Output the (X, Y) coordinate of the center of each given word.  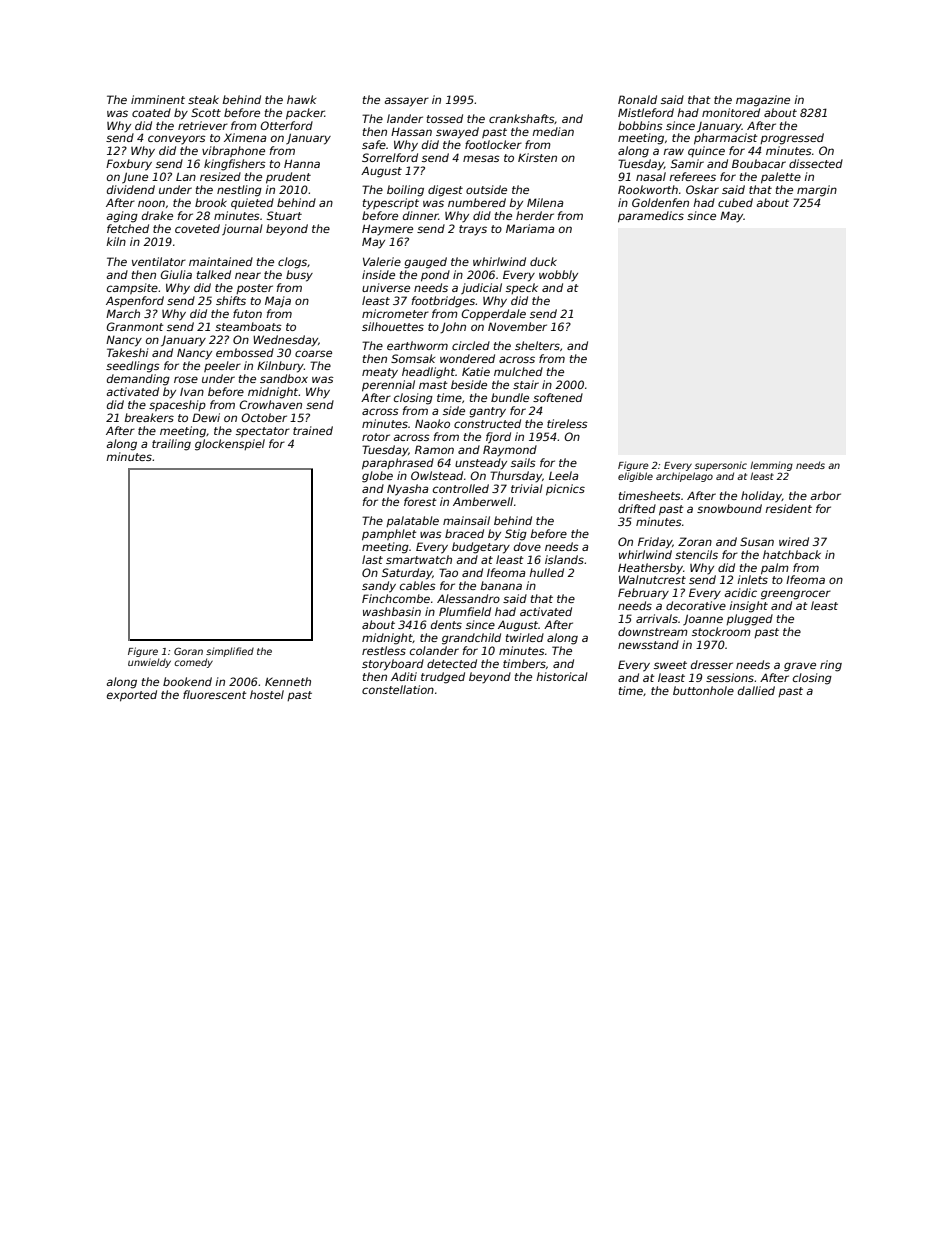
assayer (406, 102)
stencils (696, 554)
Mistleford (646, 112)
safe (374, 144)
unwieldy (149, 663)
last (372, 559)
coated (151, 112)
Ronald (637, 99)
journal (242, 230)
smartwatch (419, 559)
